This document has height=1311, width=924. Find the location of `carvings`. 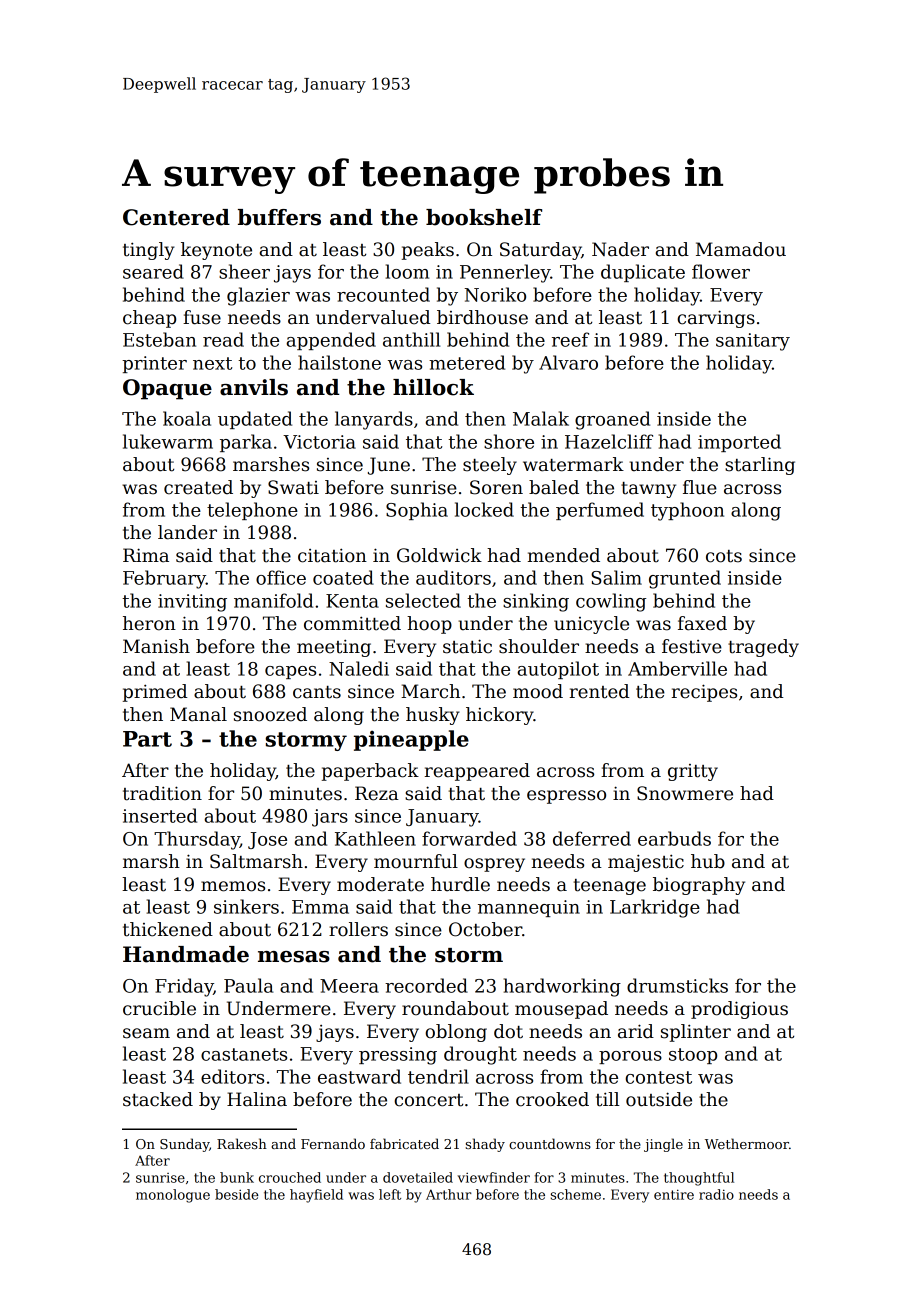

carvings is located at coordinates (716, 319).
